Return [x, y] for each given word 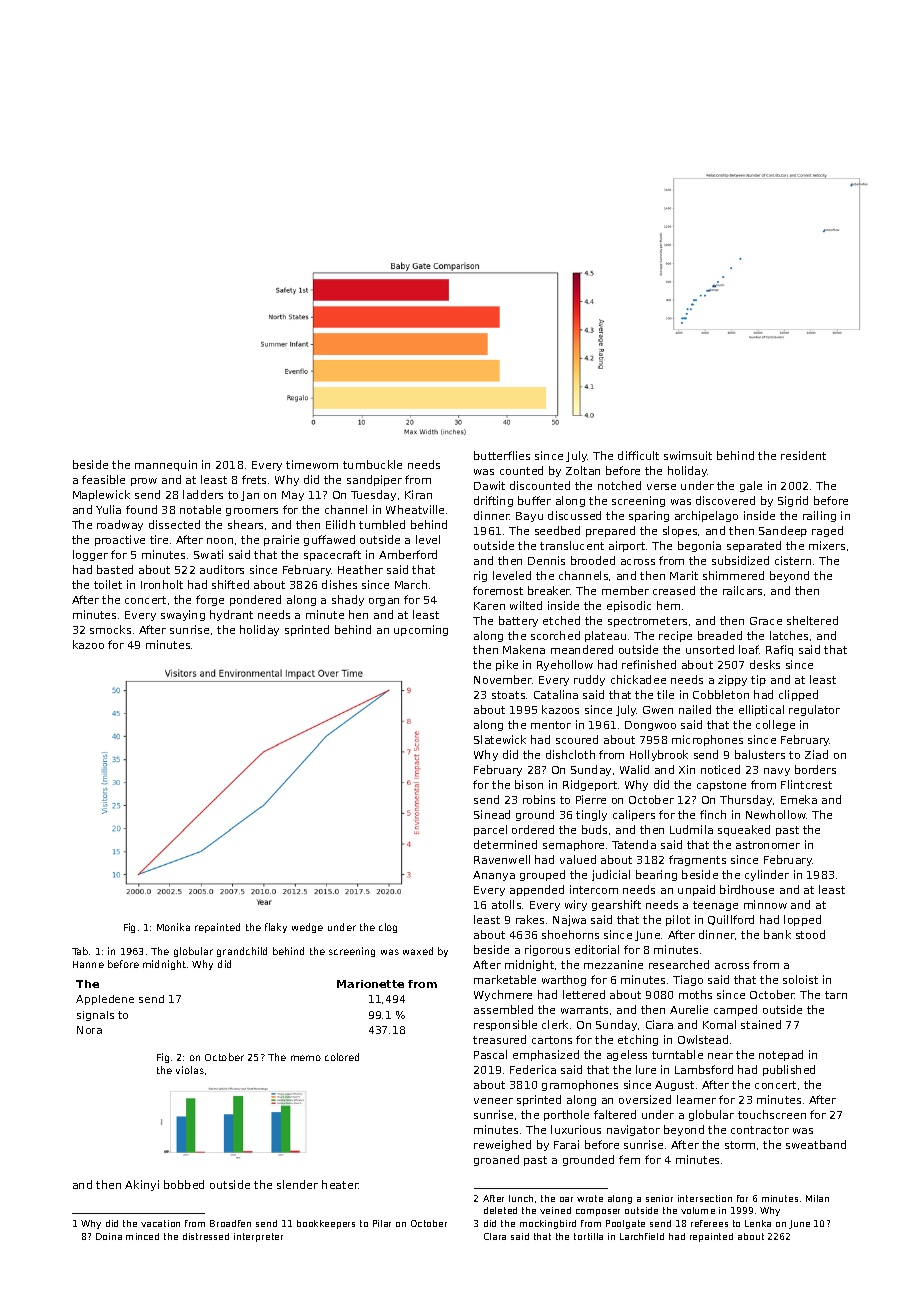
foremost [498, 590]
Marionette [370, 984]
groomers [252, 512]
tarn [836, 995]
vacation [160, 1223]
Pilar [382, 1223]
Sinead [492, 814]
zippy [732, 680]
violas [190, 1070]
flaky [276, 928]
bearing [656, 875]
